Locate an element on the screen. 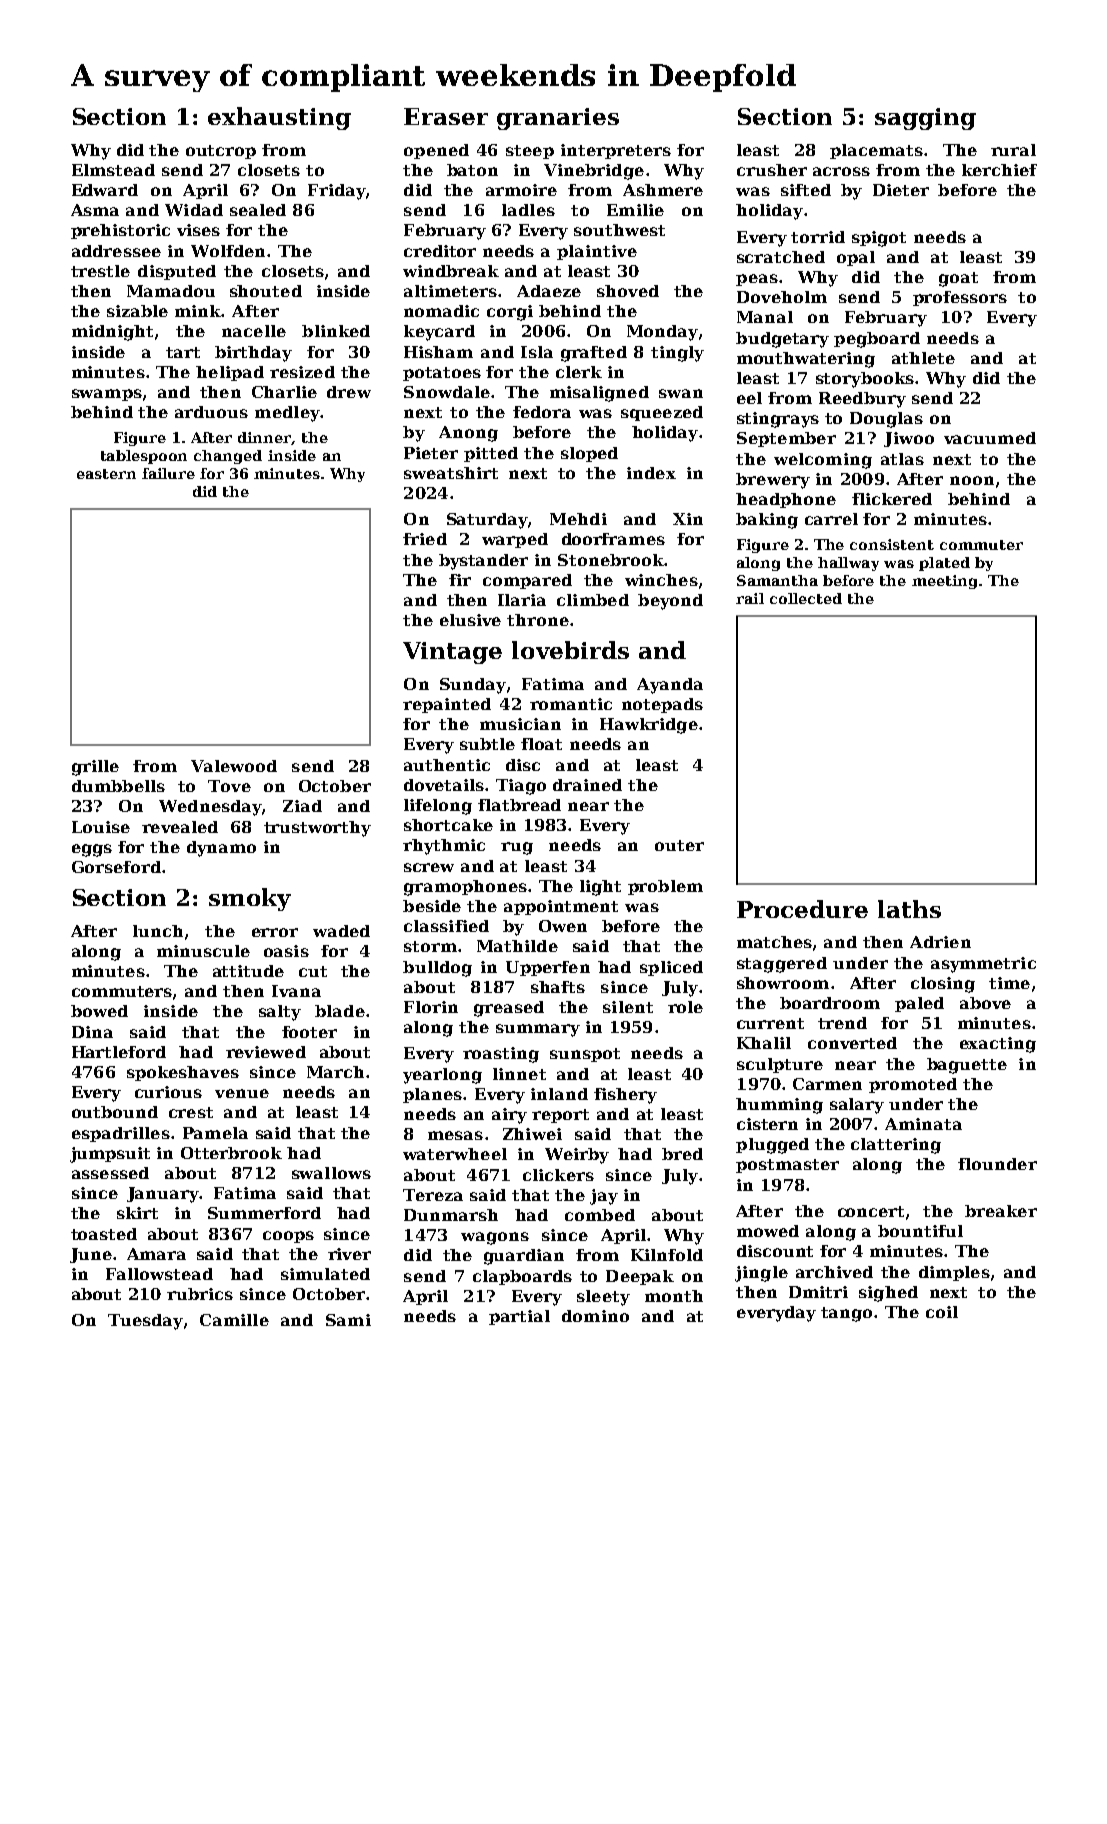  partial is located at coordinates (519, 1317).
